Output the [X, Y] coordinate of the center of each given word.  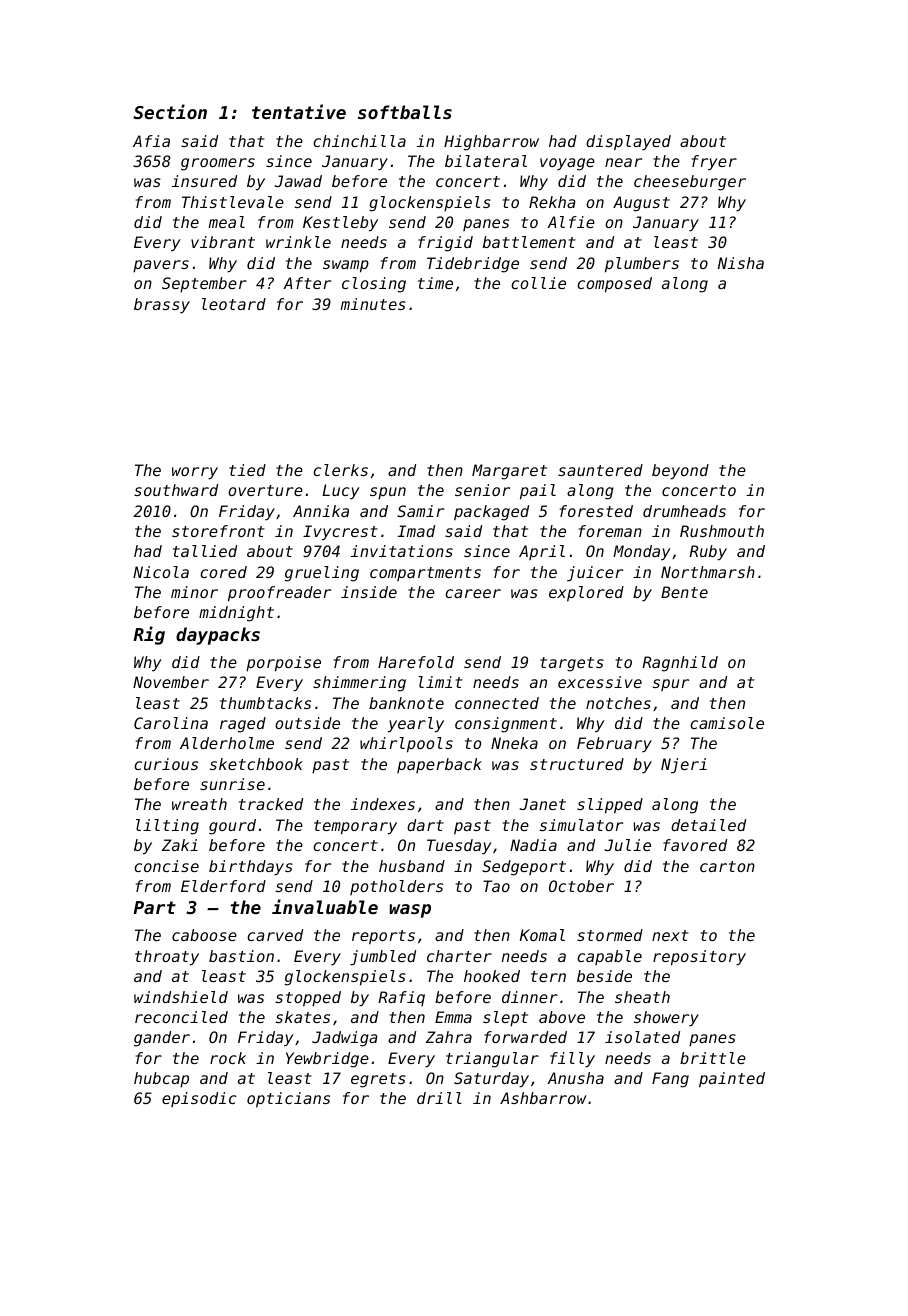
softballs [405, 112]
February [614, 744]
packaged [491, 513]
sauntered [600, 470]
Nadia [533, 845]
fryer [714, 163]
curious [166, 764]
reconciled [181, 1017]
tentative [299, 111]
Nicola [161, 572]
